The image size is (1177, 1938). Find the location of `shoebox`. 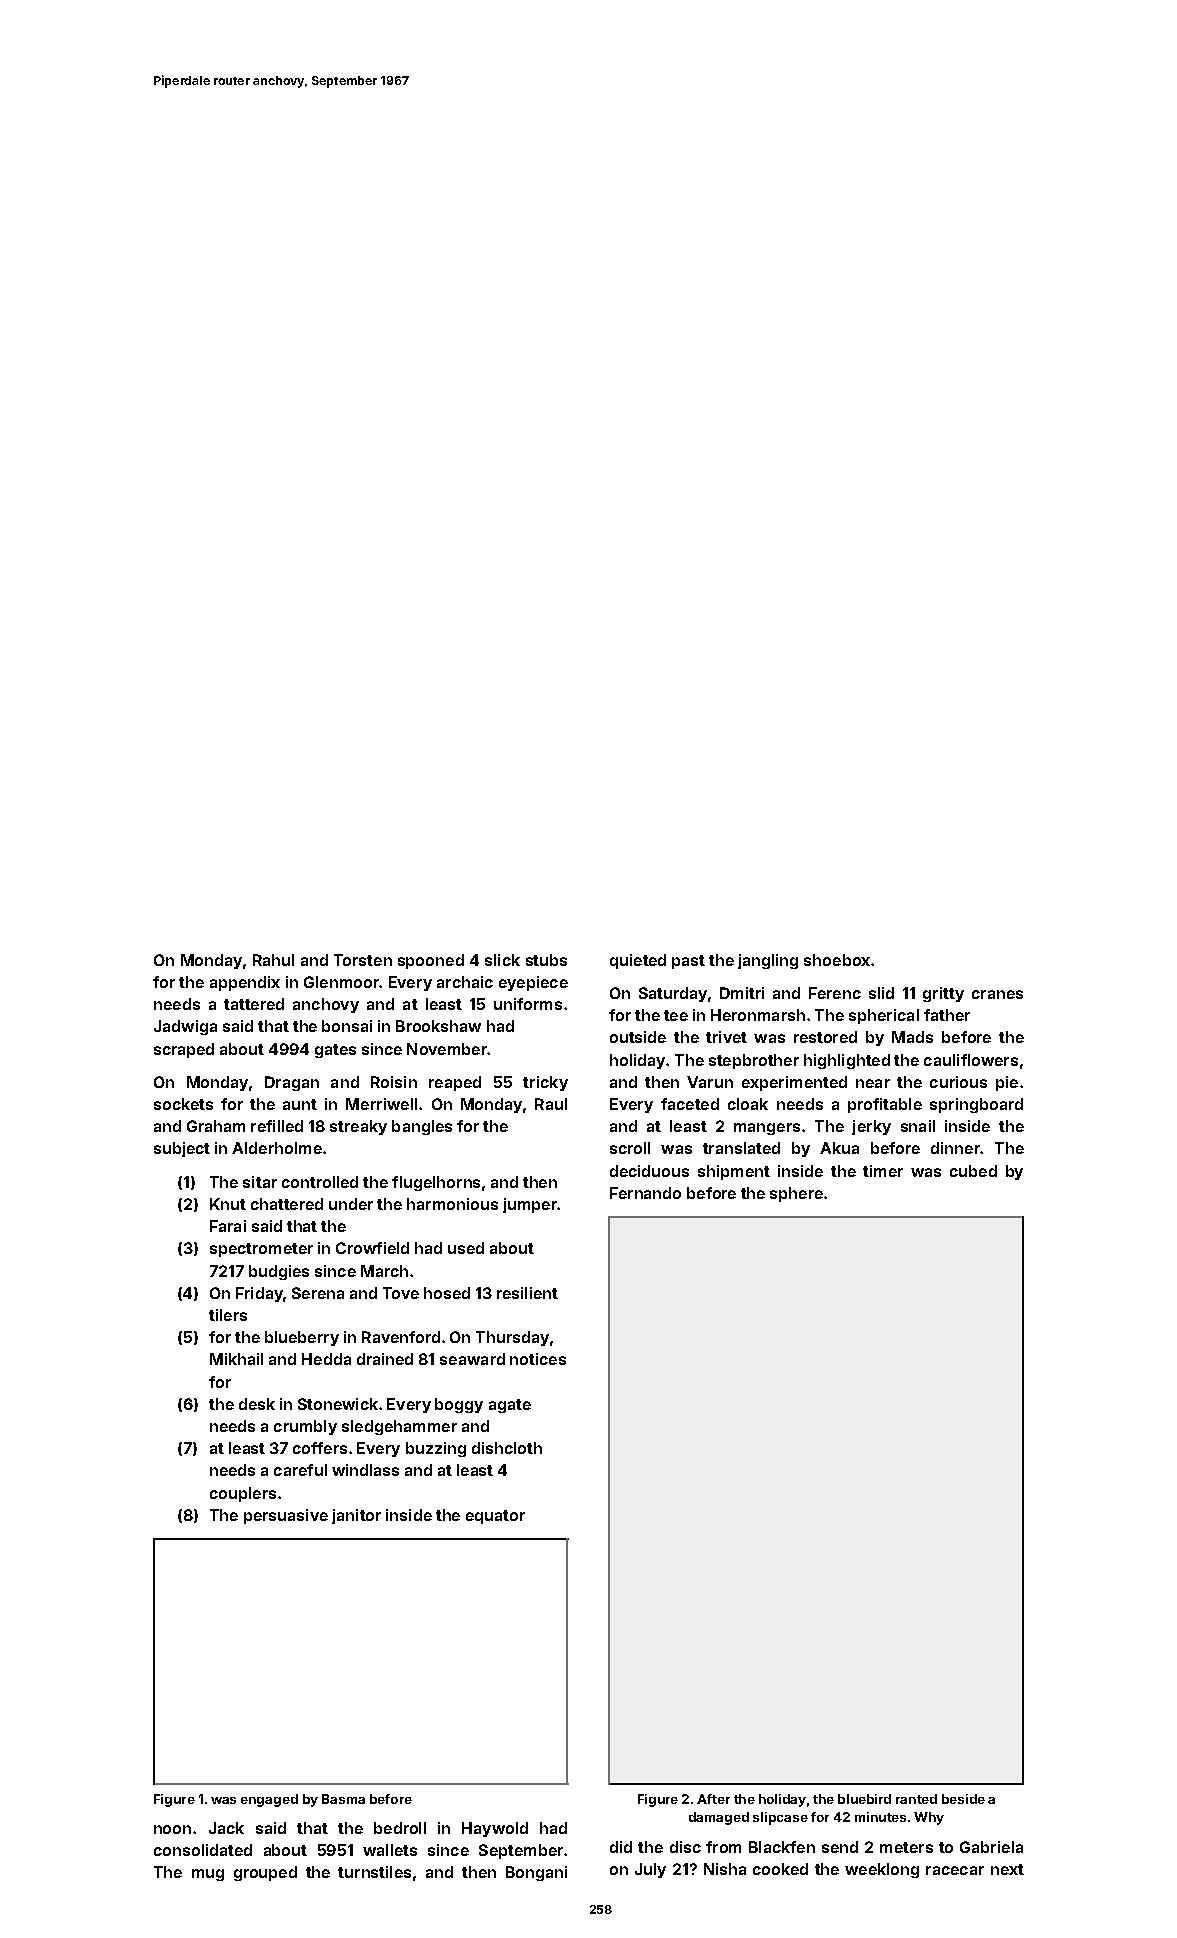

shoebox is located at coordinates (837, 960).
